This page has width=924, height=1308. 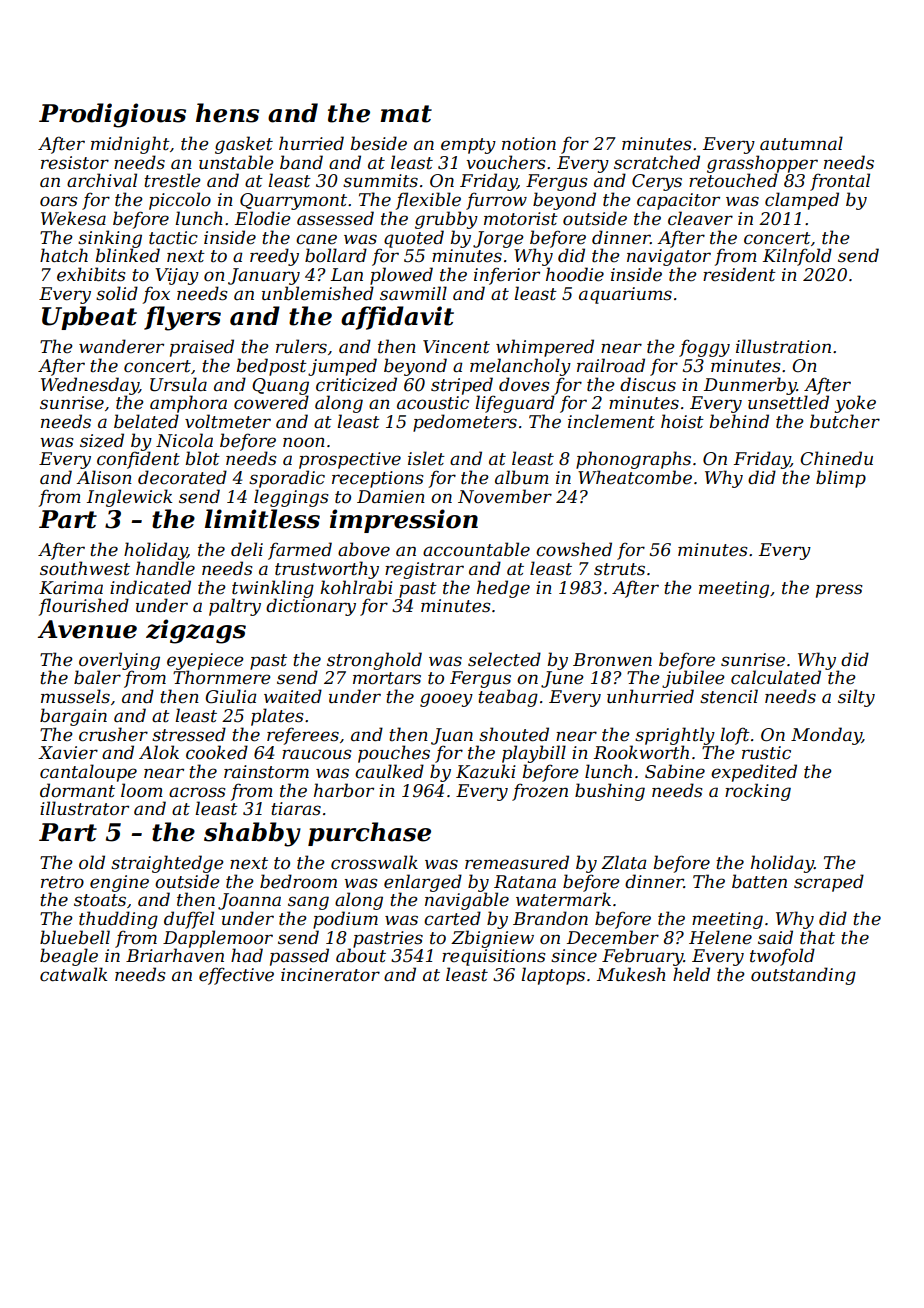 I want to click on empty, so click(x=468, y=146).
